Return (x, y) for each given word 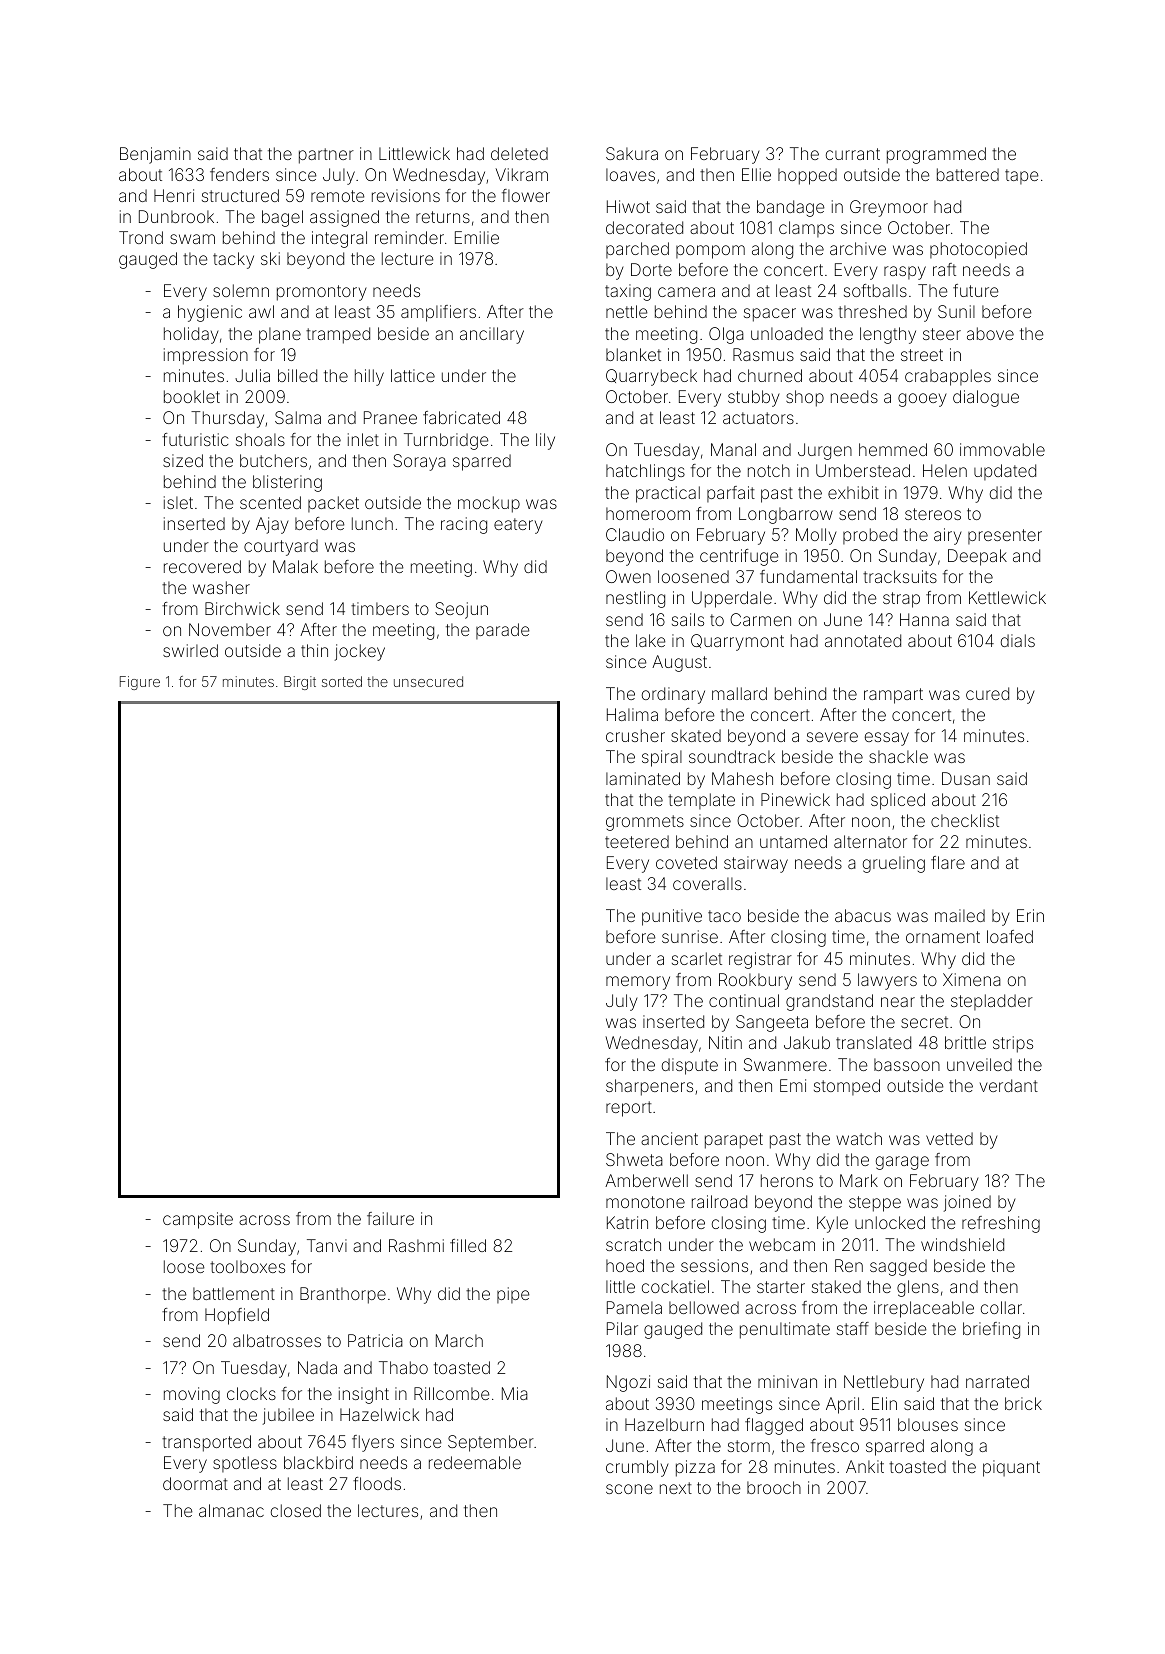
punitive (672, 917)
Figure (140, 683)
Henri (174, 195)
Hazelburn (664, 1424)
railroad (719, 1201)
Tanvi (327, 1245)
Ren (849, 1265)
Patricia (375, 1340)
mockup (489, 504)
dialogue (986, 398)
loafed (1010, 936)
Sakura (632, 153)
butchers (273, 460)
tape (1021, 176)
